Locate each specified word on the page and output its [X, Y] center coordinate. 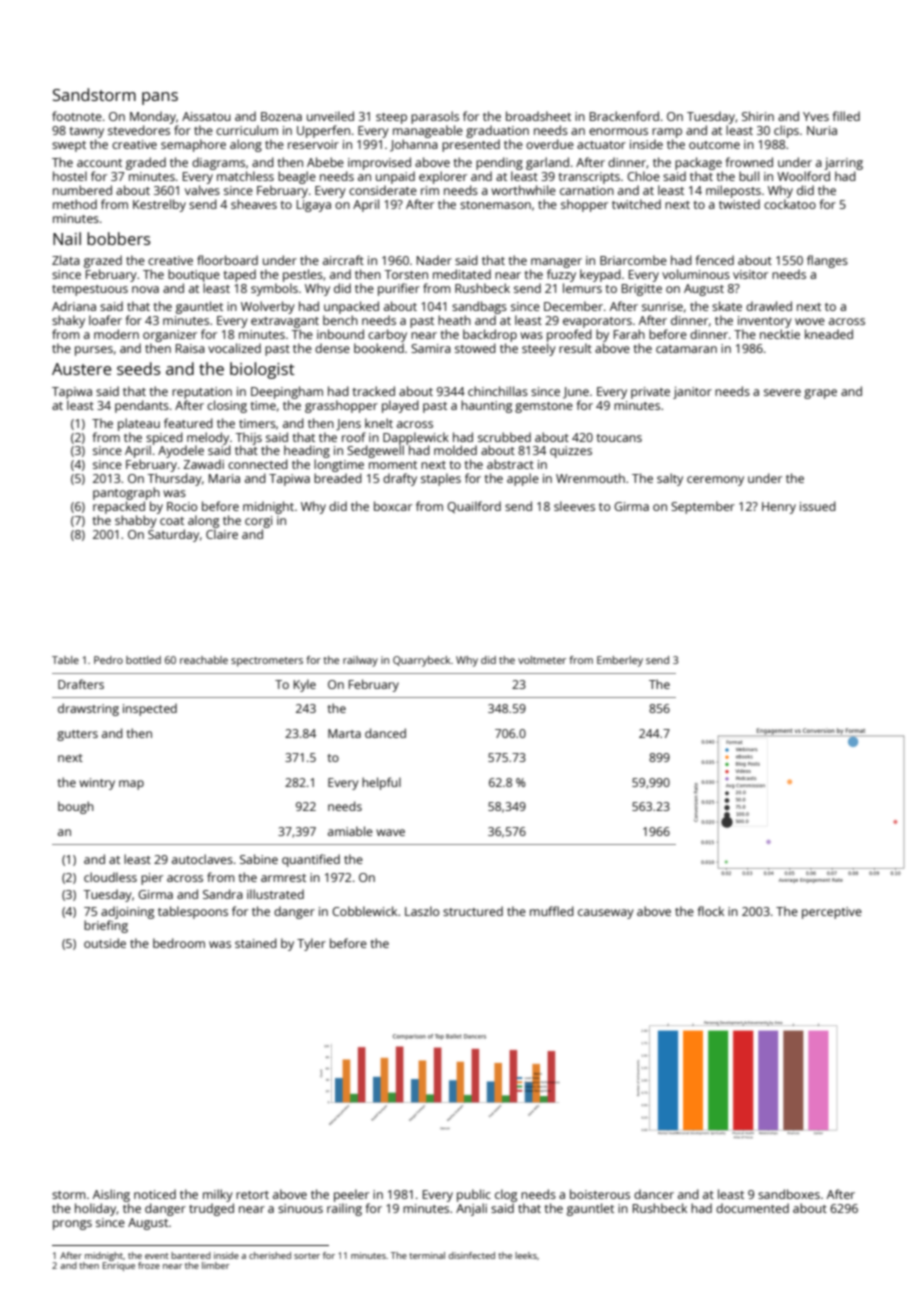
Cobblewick [364, 911]
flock [711, 911]
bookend [379, 348]
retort [252, 1195]
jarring [843, 164]
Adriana [74, 306]
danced [385, 733]
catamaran [686, 349]
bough [76, 807]
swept [69, 146]
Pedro [108, 660]
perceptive [832, 913]
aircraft [343, 260]
